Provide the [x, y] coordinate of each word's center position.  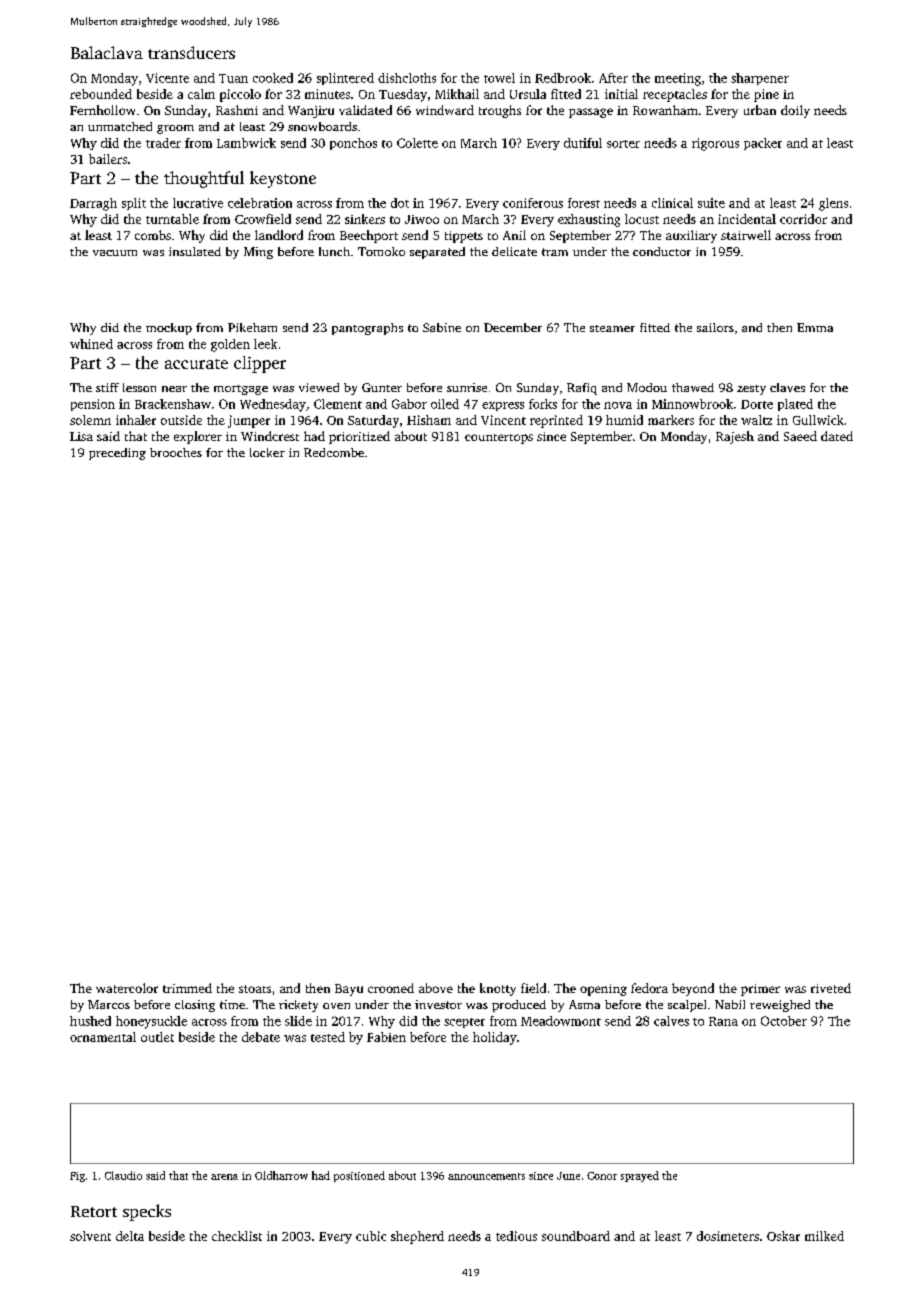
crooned [391, 988]
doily [795, 111]
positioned [359, 1176]
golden [230, 345]
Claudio [123, 1175]
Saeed [800, 436]
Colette [417, 143]
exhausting [589, 220]
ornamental [103, 1037]
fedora [649, 988]
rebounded [101, 94]
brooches [176, 452]
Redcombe [334, 452]
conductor [662, 251]
